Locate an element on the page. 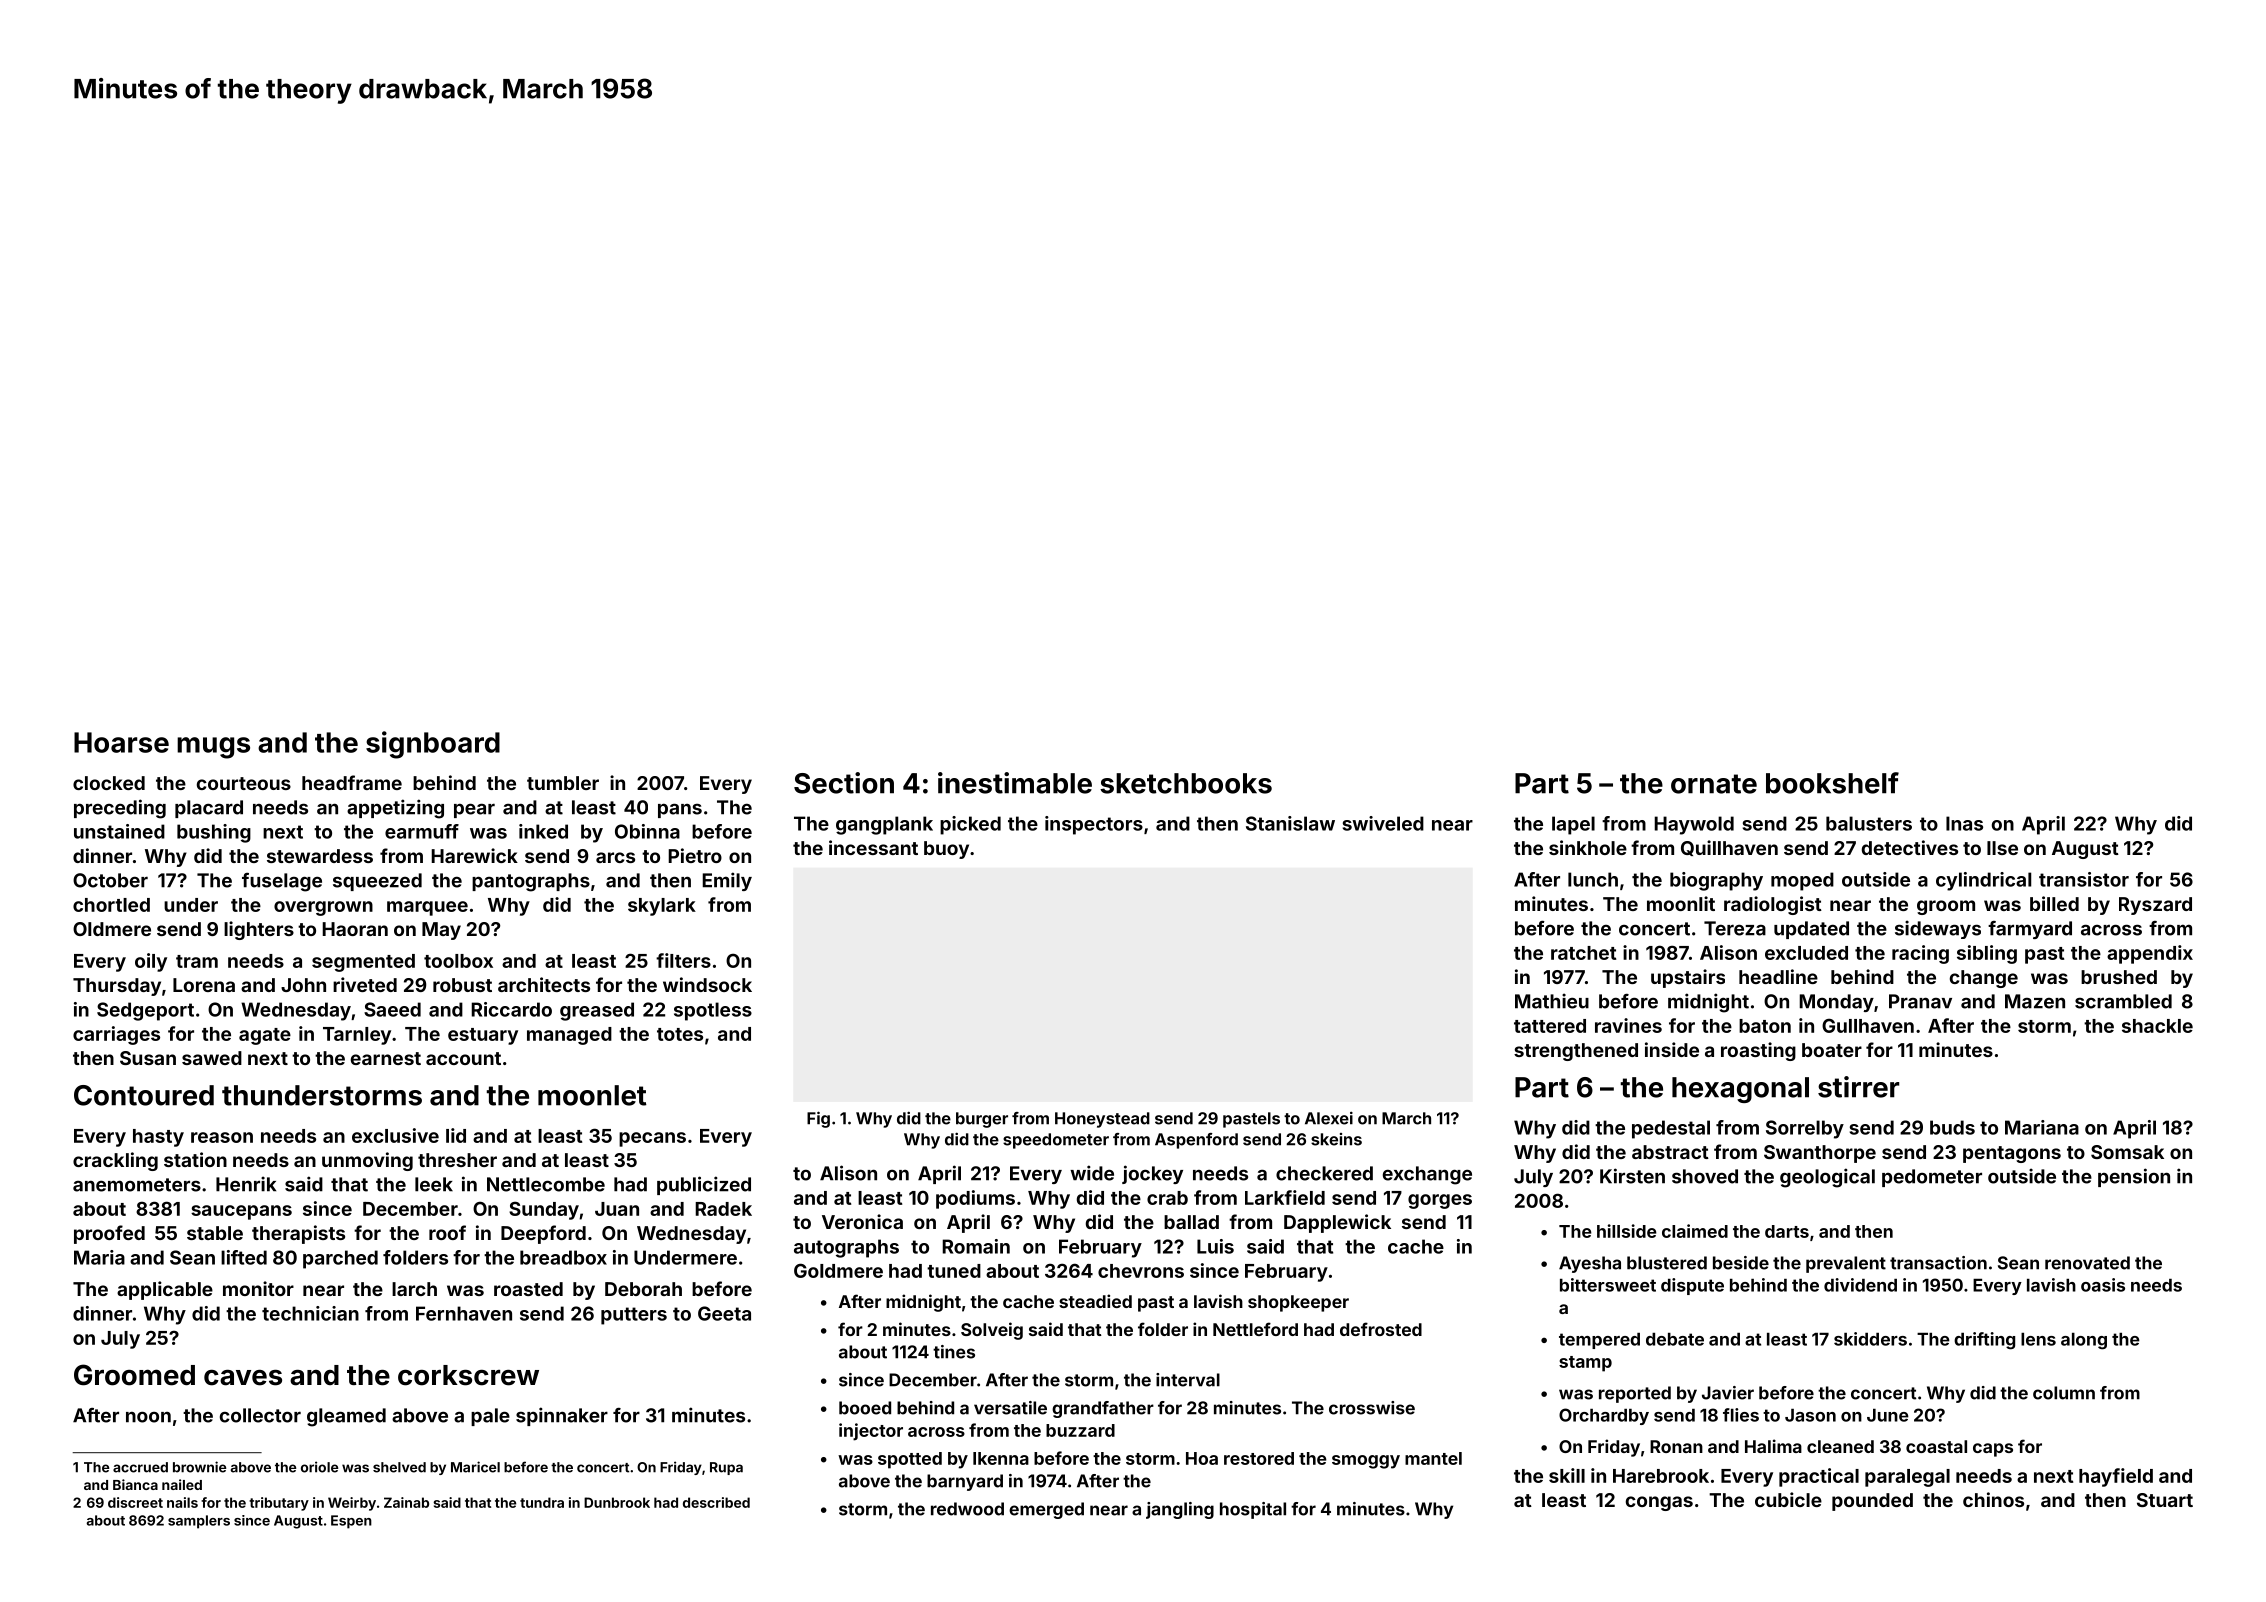 The width and height of the document is (2266, 1602). parched is located at coordinates (340, 1259).
